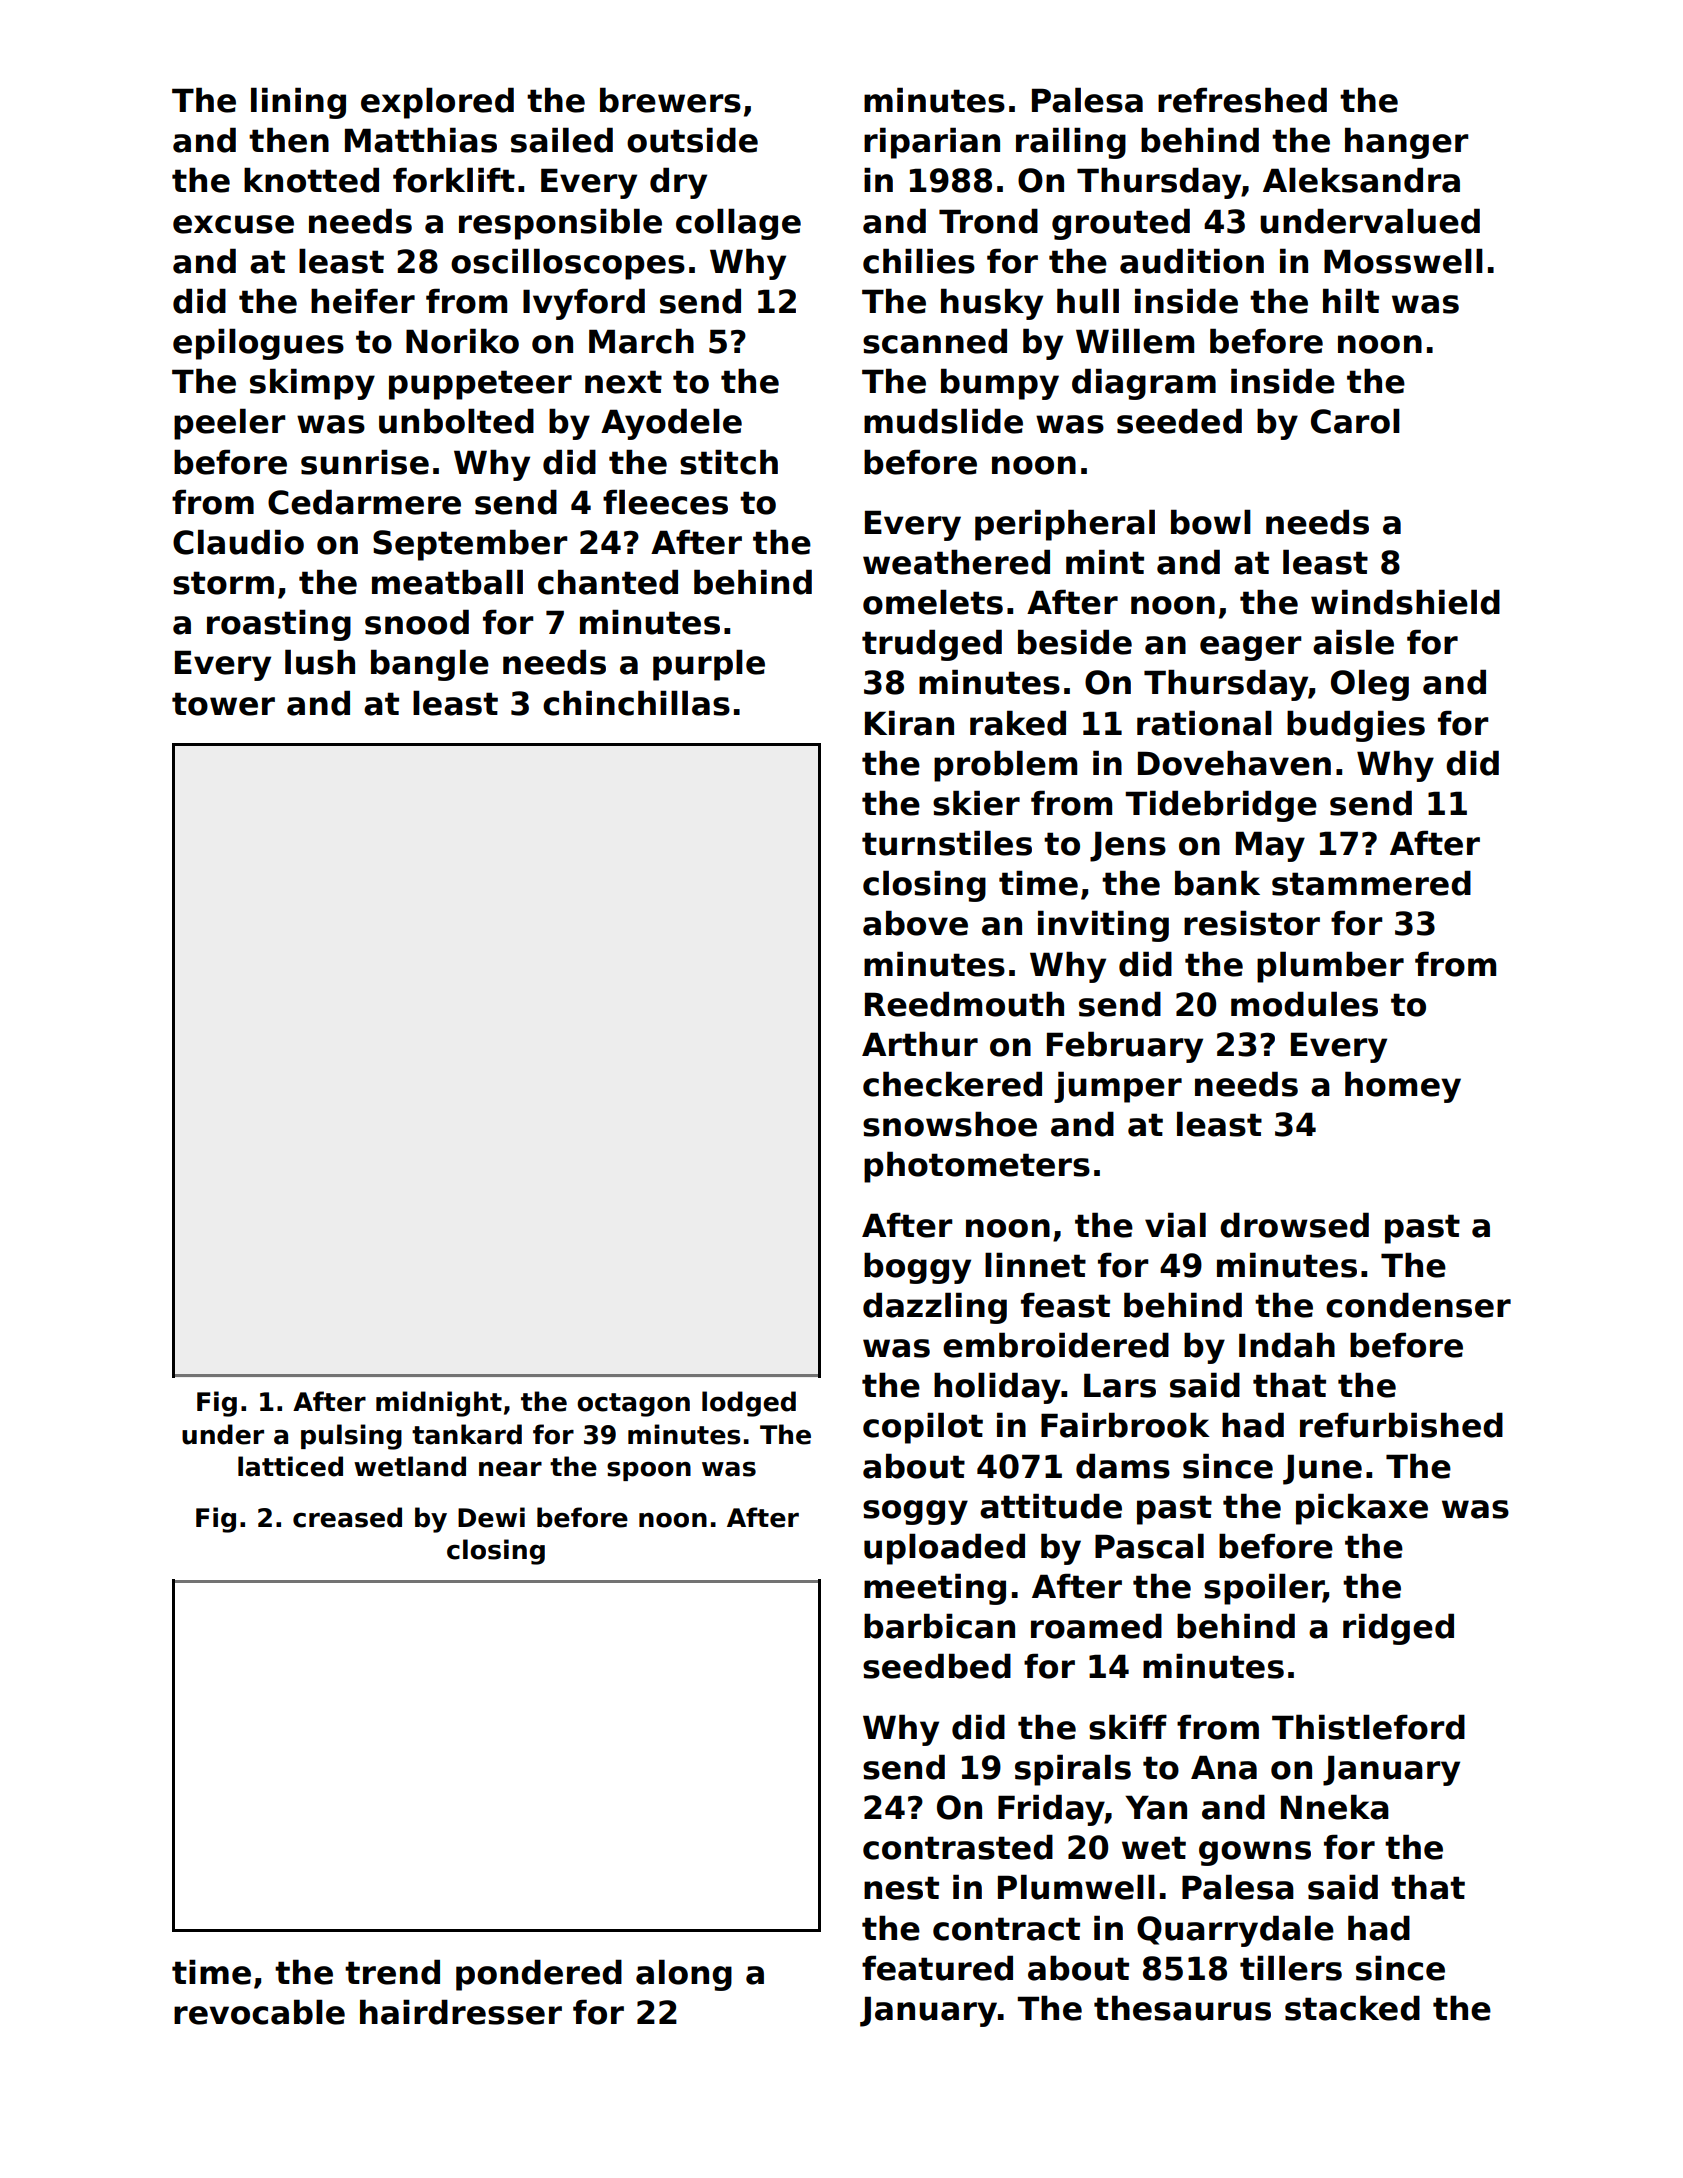 This screenshot has width=1683, height=2178. I want to click on windshield, so click(1405, 602).
